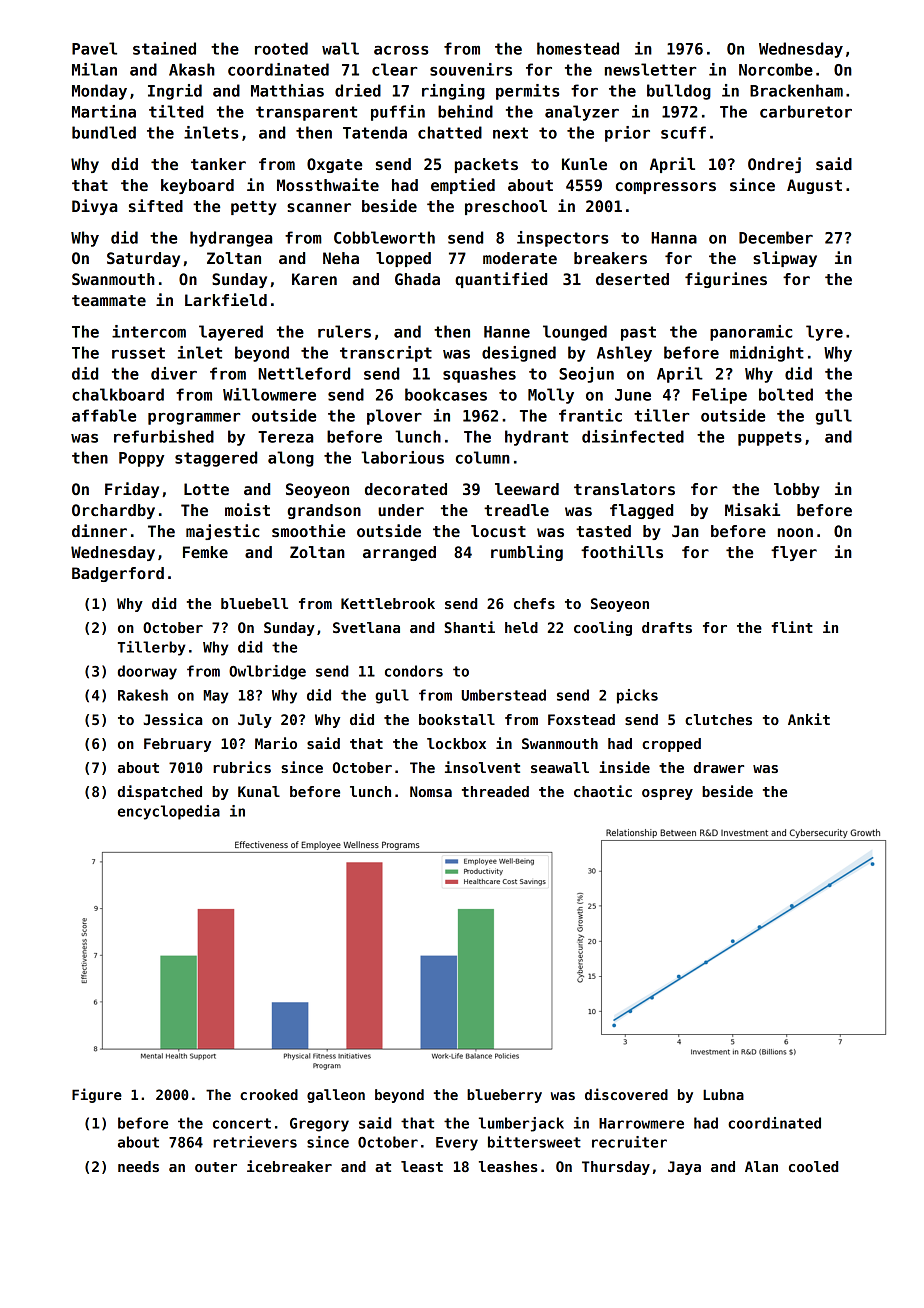  What do you see at coordinates (97, 1095) in the screenshot?
I see `Figure` at bounding box center [97, 1095].
